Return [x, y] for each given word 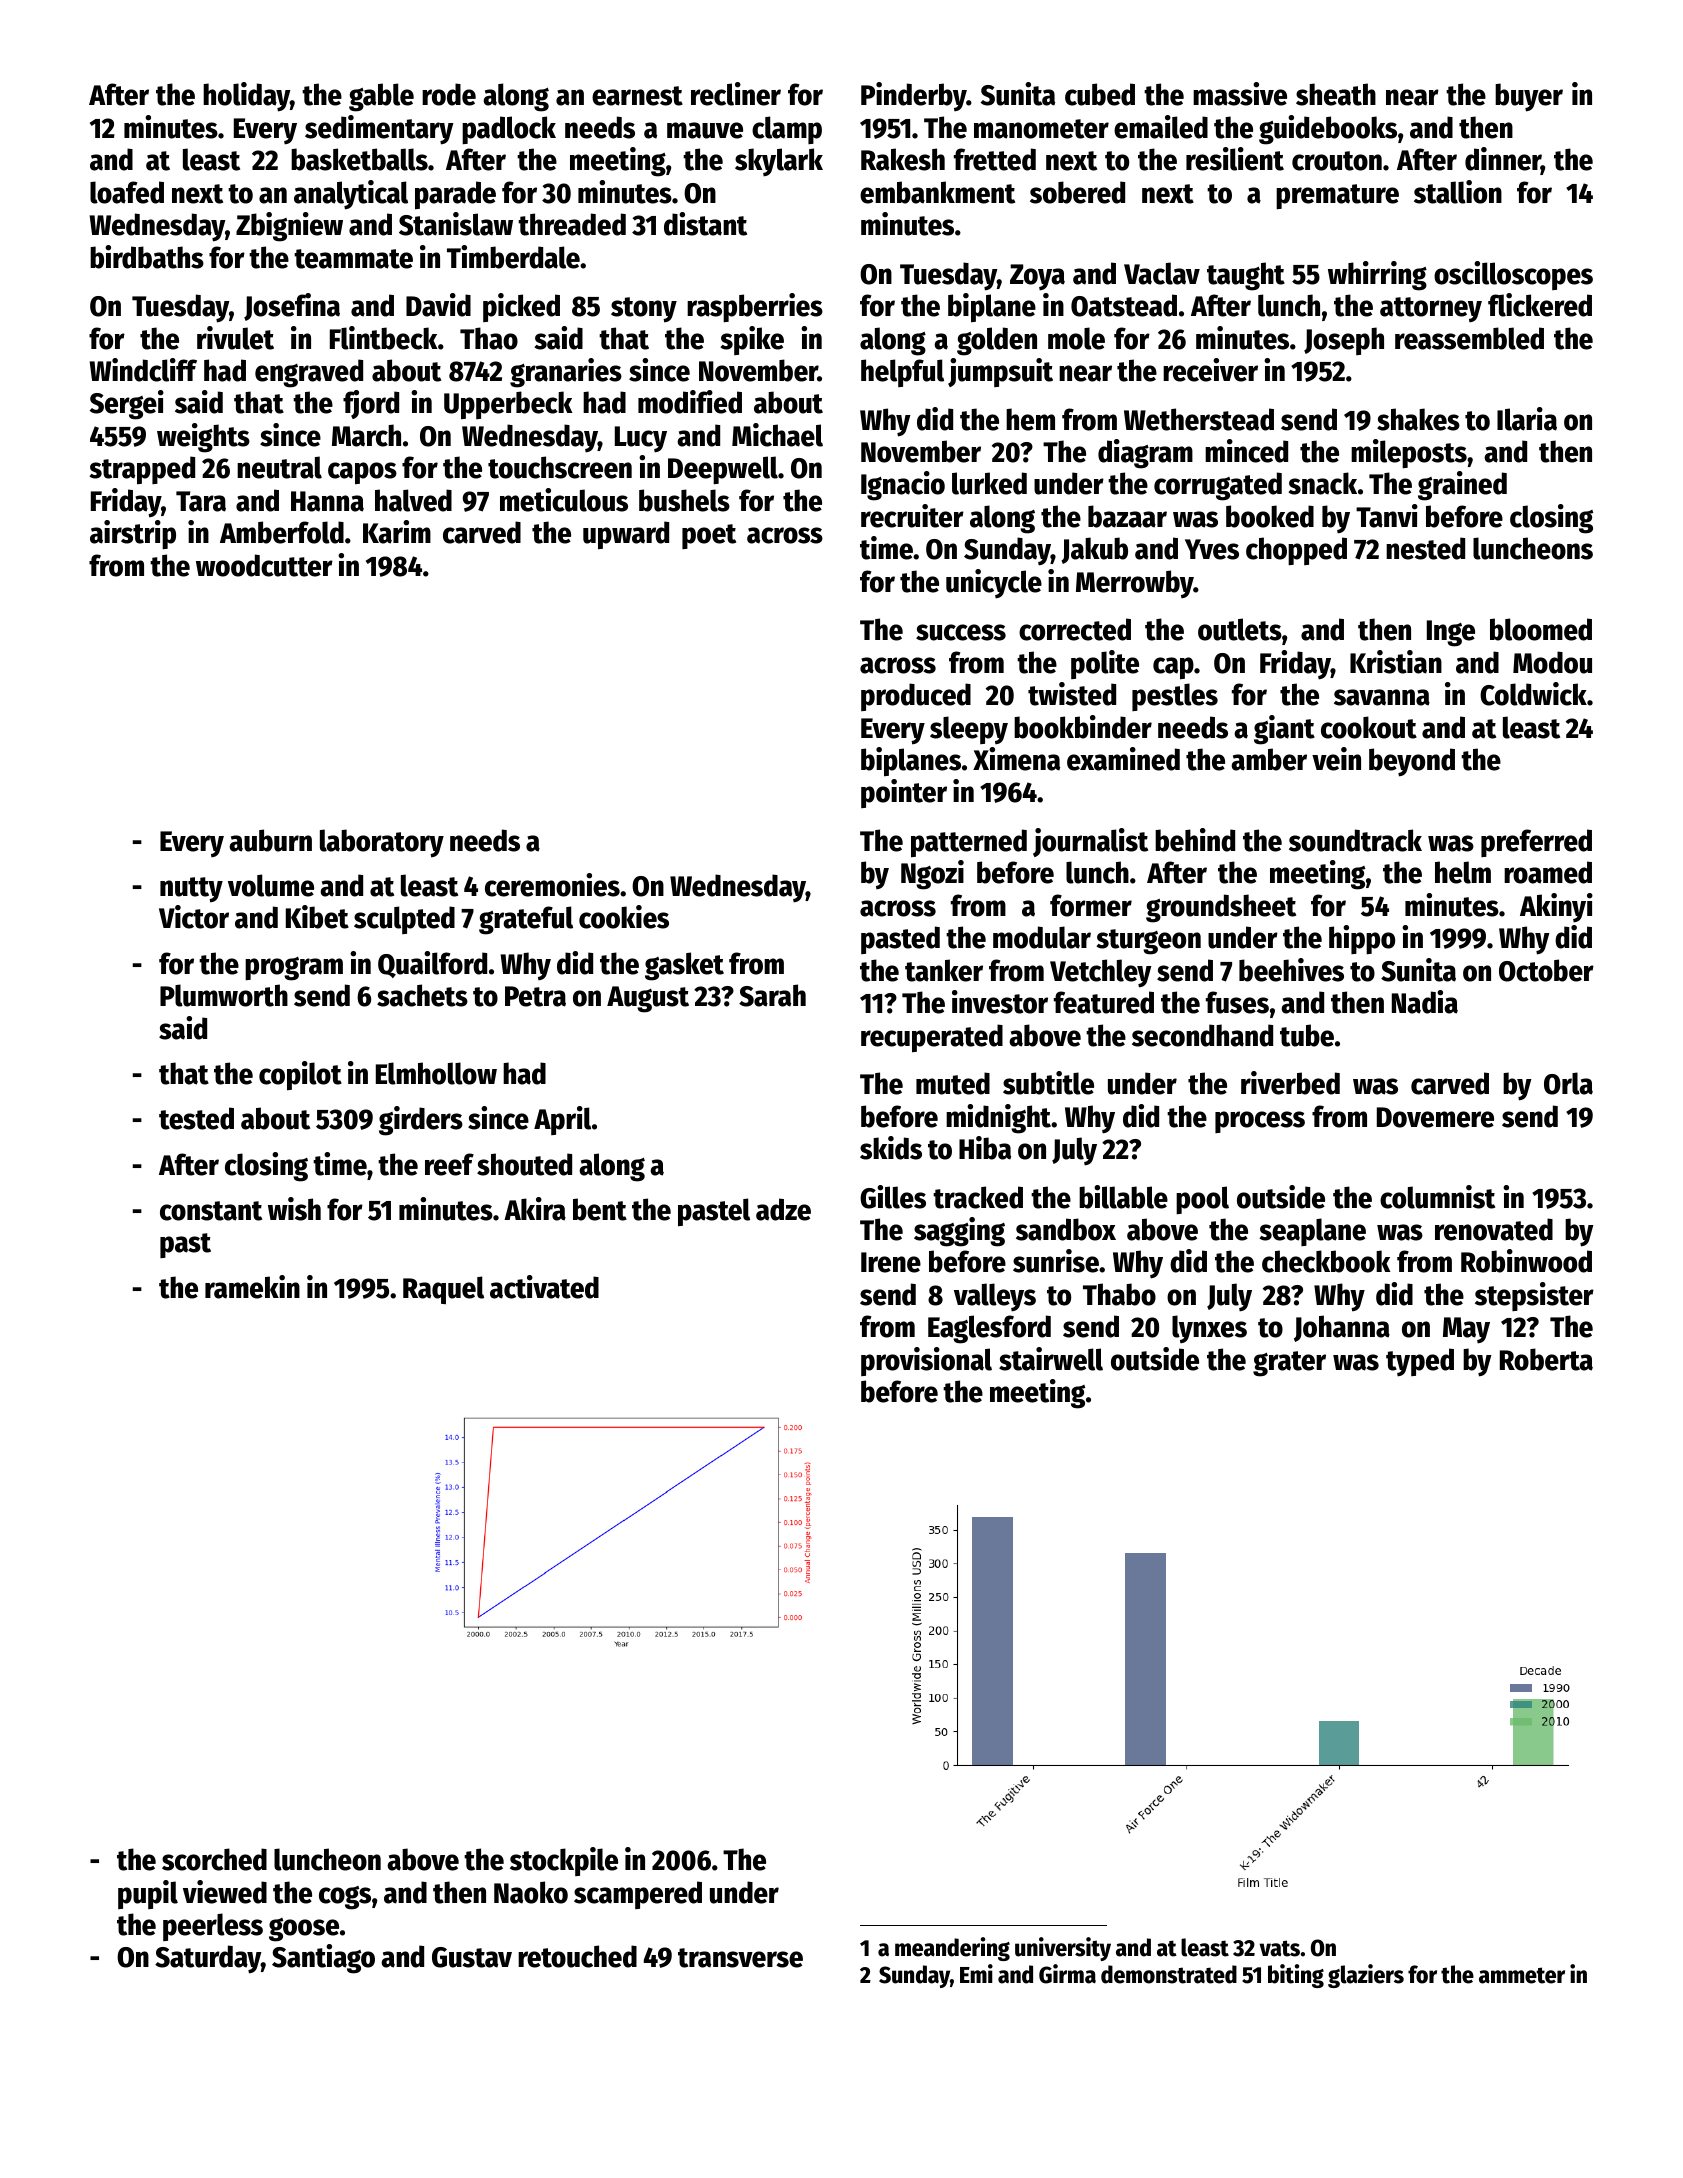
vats [1279, 1948]
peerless [213, 1927]
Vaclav [1162, 273]
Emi [976, 1973]
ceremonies [552, 885]
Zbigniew [289, 227]
